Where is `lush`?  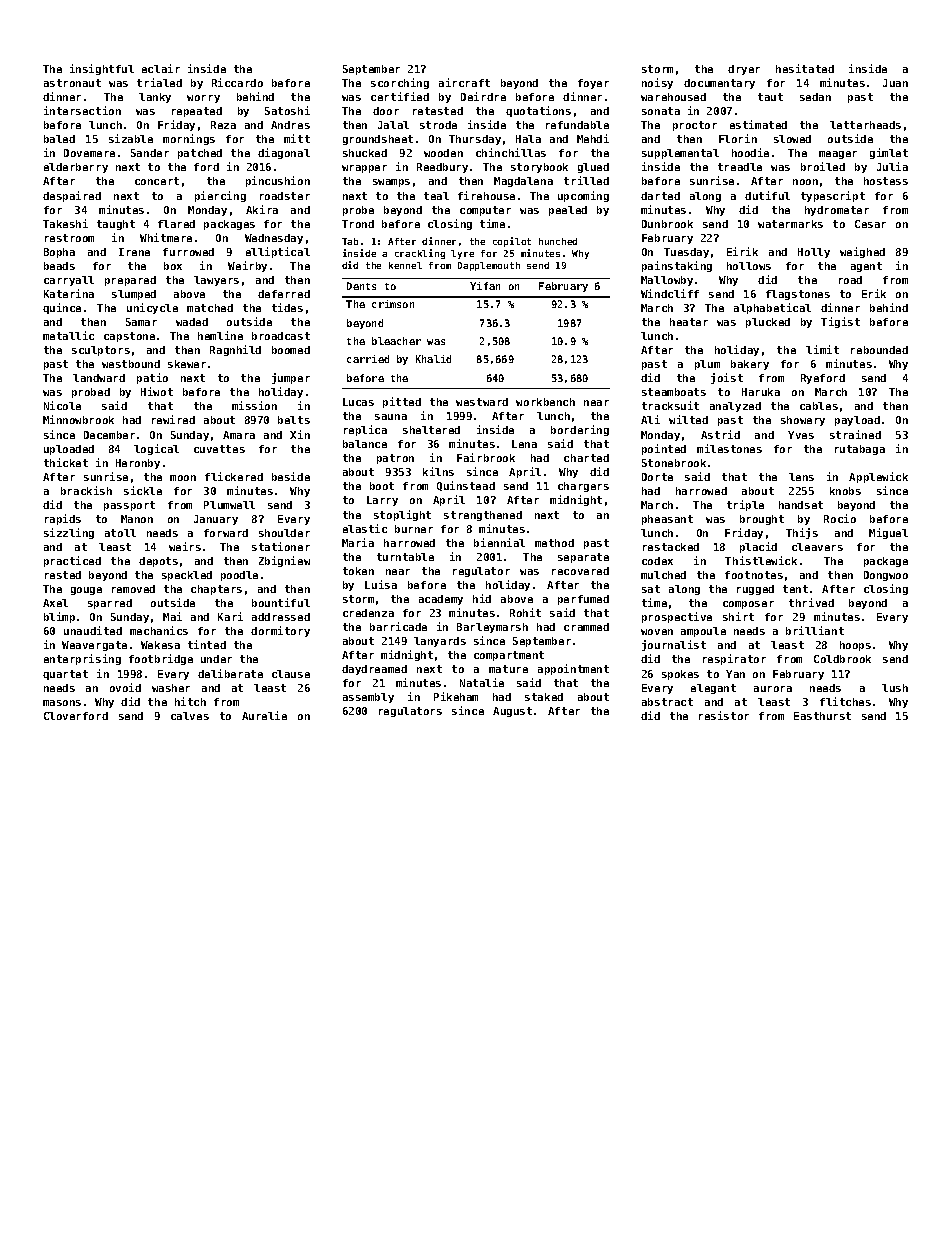
lush is located at coordinates (895, 688).
